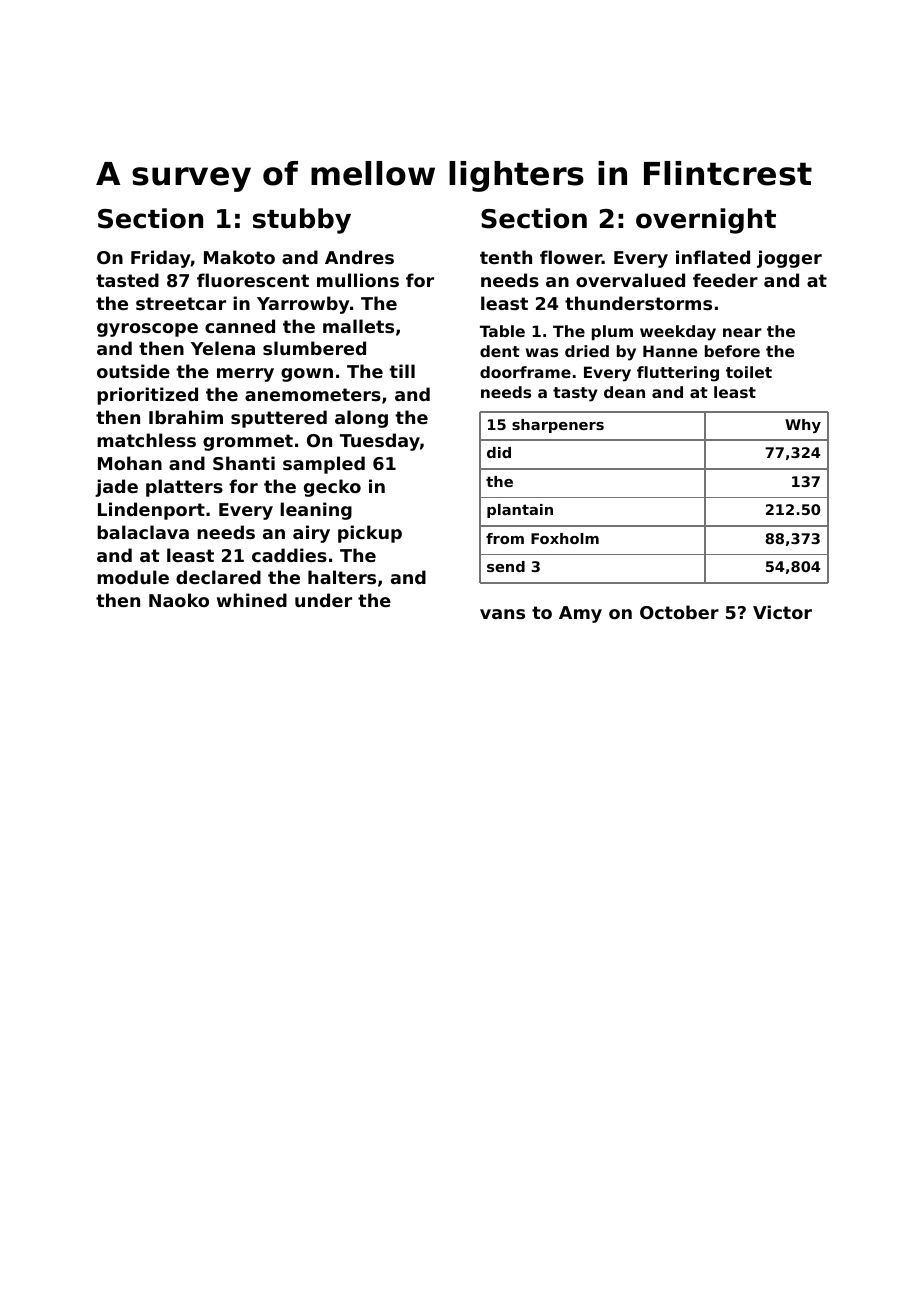 This document has width=924, height=1311. I want to click on vans, so click(502, 614).
